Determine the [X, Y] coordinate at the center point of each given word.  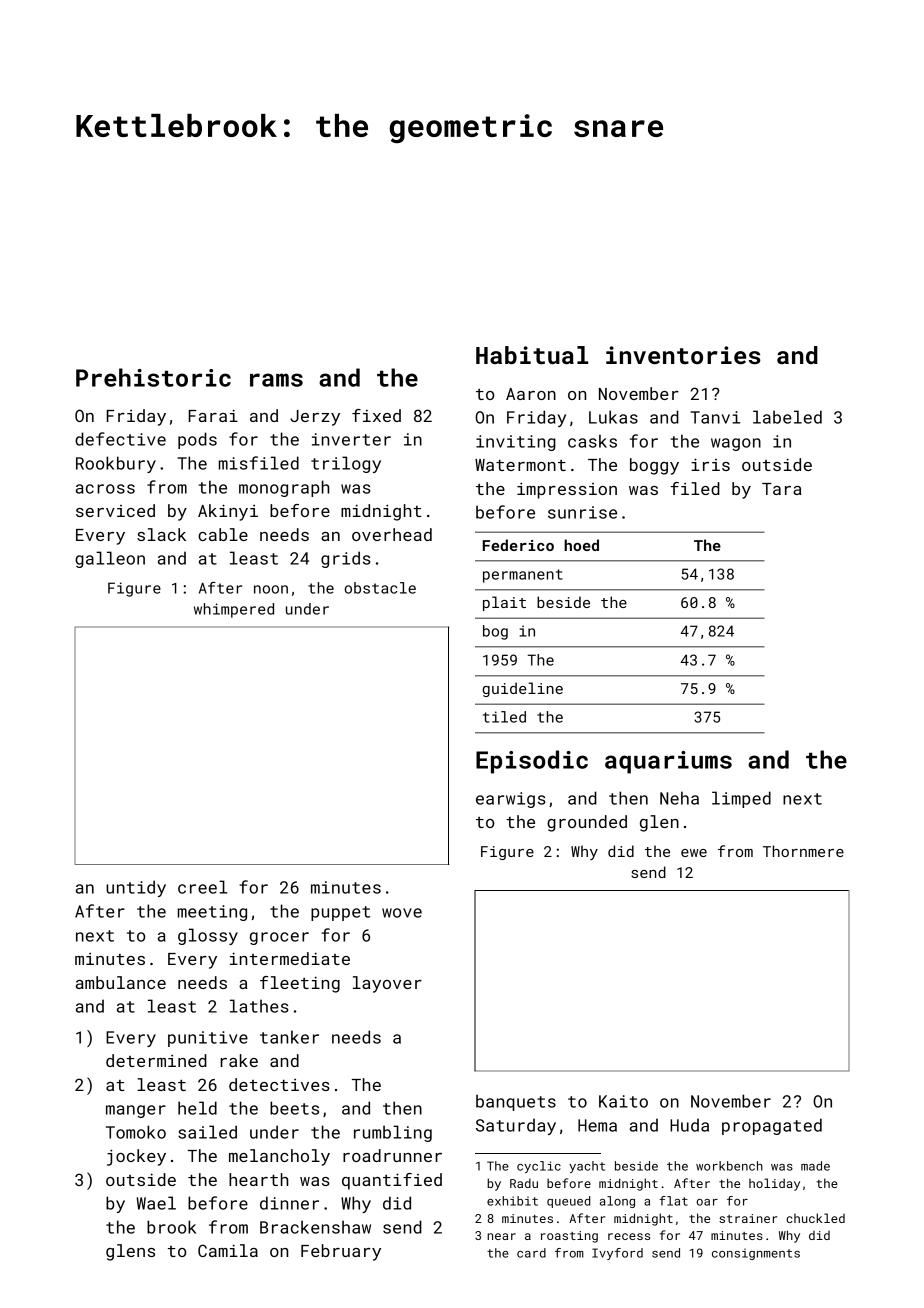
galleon [110, 559]
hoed [581, 545]
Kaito [623, 1101]
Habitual [532, 355]
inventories [683, 355]
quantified [392, 1181]
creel [202, 887]
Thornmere [803, 851]
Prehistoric [153, 377]
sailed [207, 1132]
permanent [523, 576]
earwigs [511, 800]
